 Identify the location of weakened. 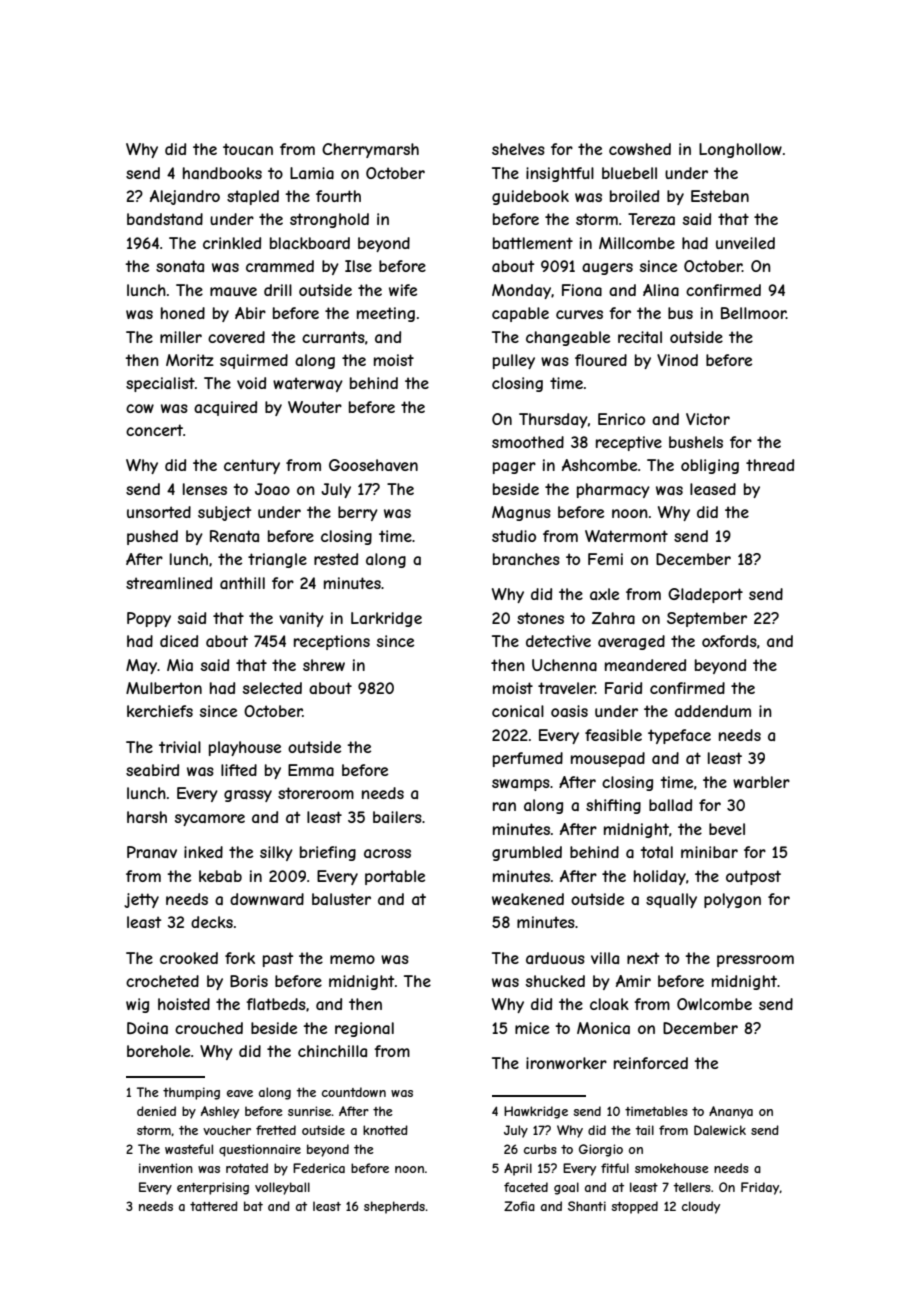
(528, 899).
